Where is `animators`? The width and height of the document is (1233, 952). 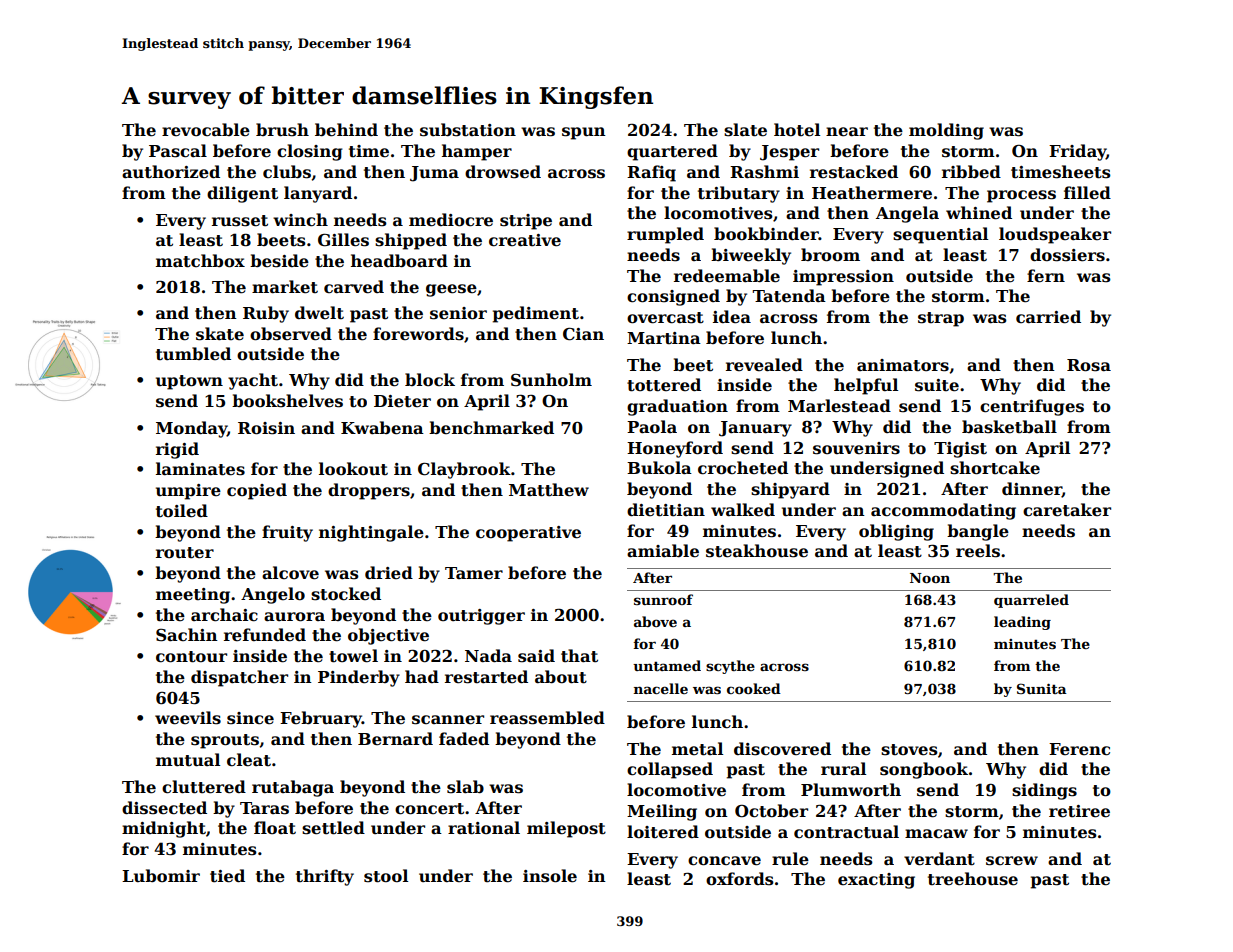
animators is located at coordinates (903, 365).
